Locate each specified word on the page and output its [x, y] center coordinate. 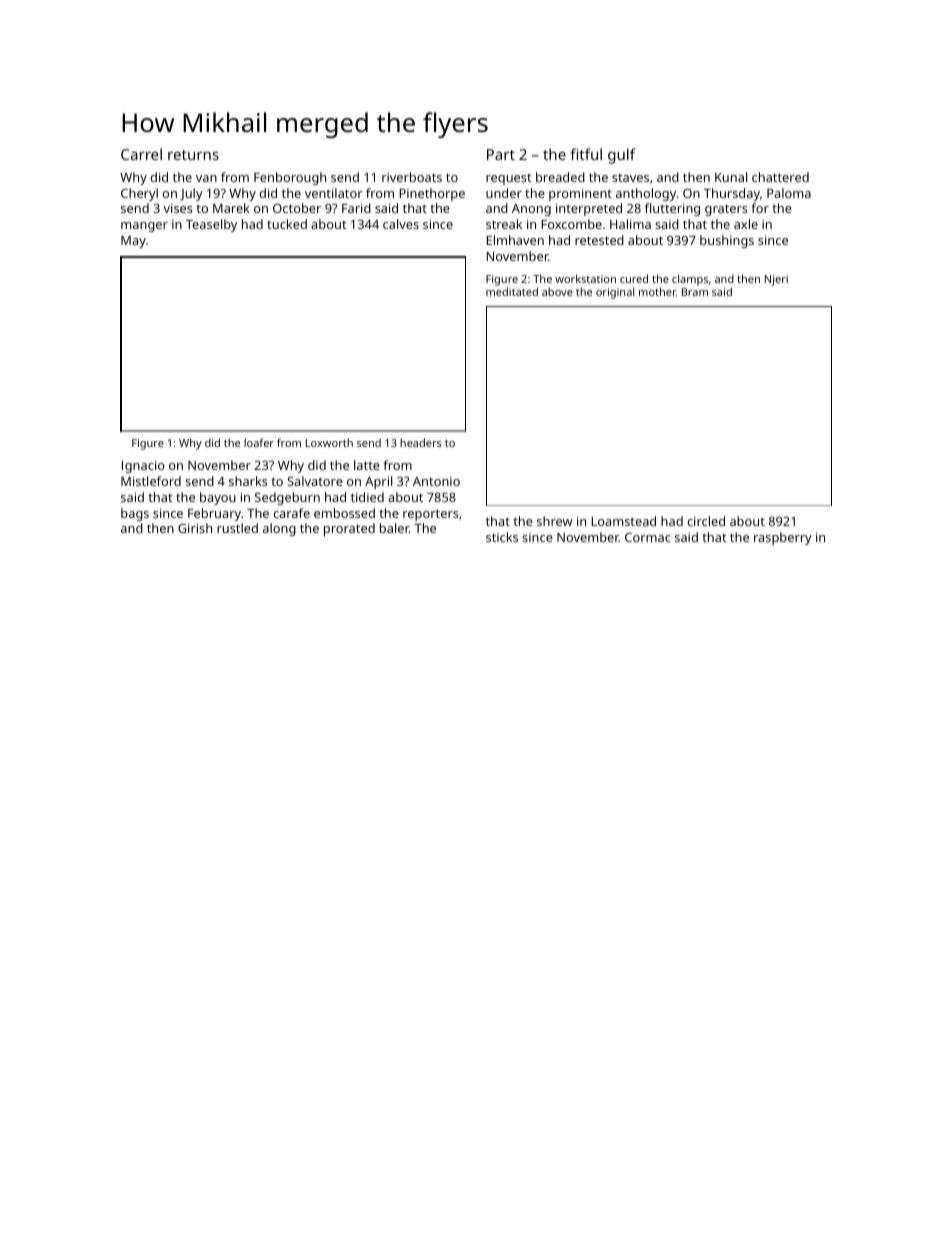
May [133, 242]
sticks [502, 537]
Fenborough [290, 178]
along [279, 529]
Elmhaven [515, 240]
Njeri [776, 280]
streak [504, 224]
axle [746, 224]
